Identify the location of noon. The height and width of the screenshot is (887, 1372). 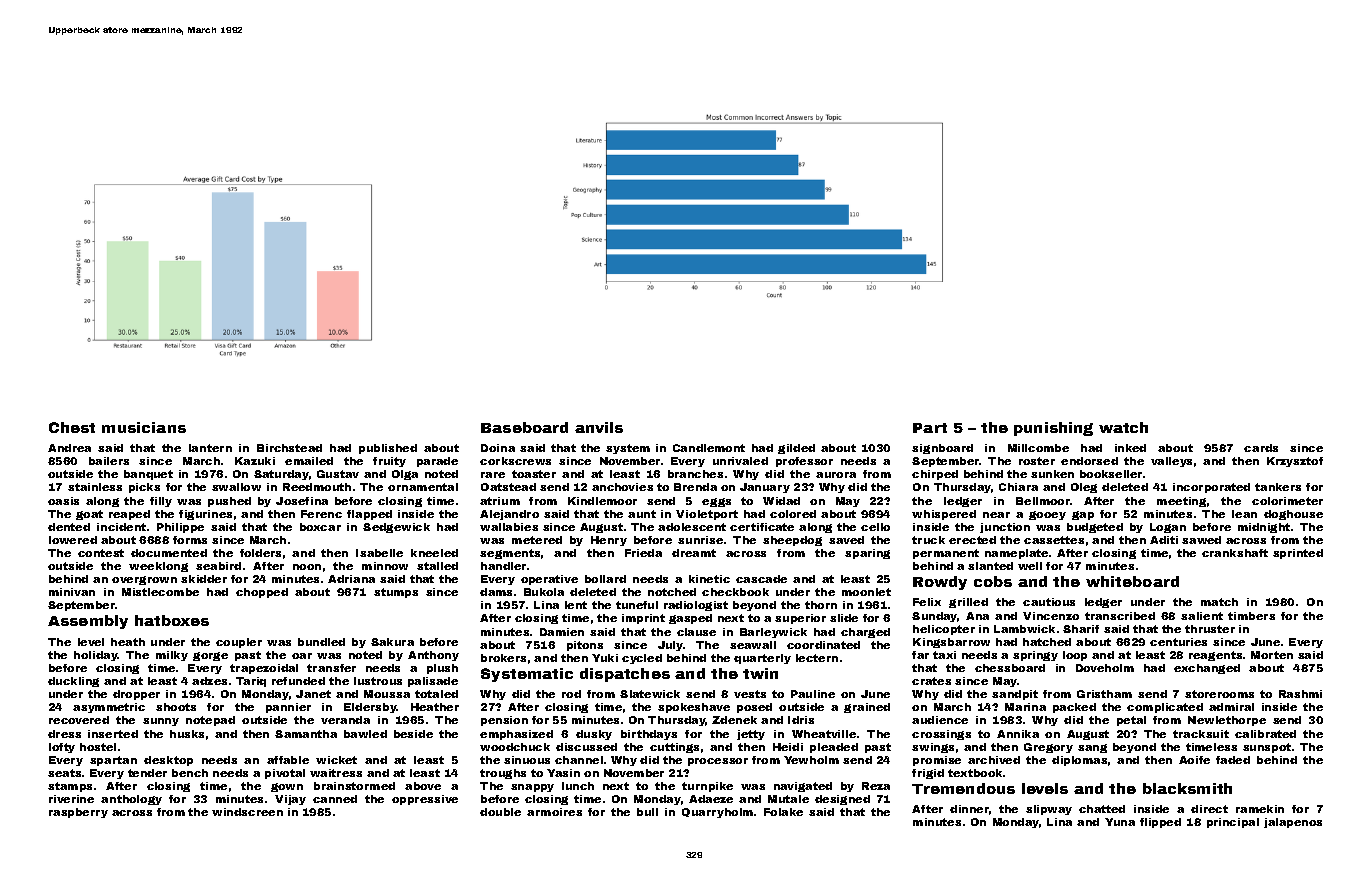
(307, 567).
